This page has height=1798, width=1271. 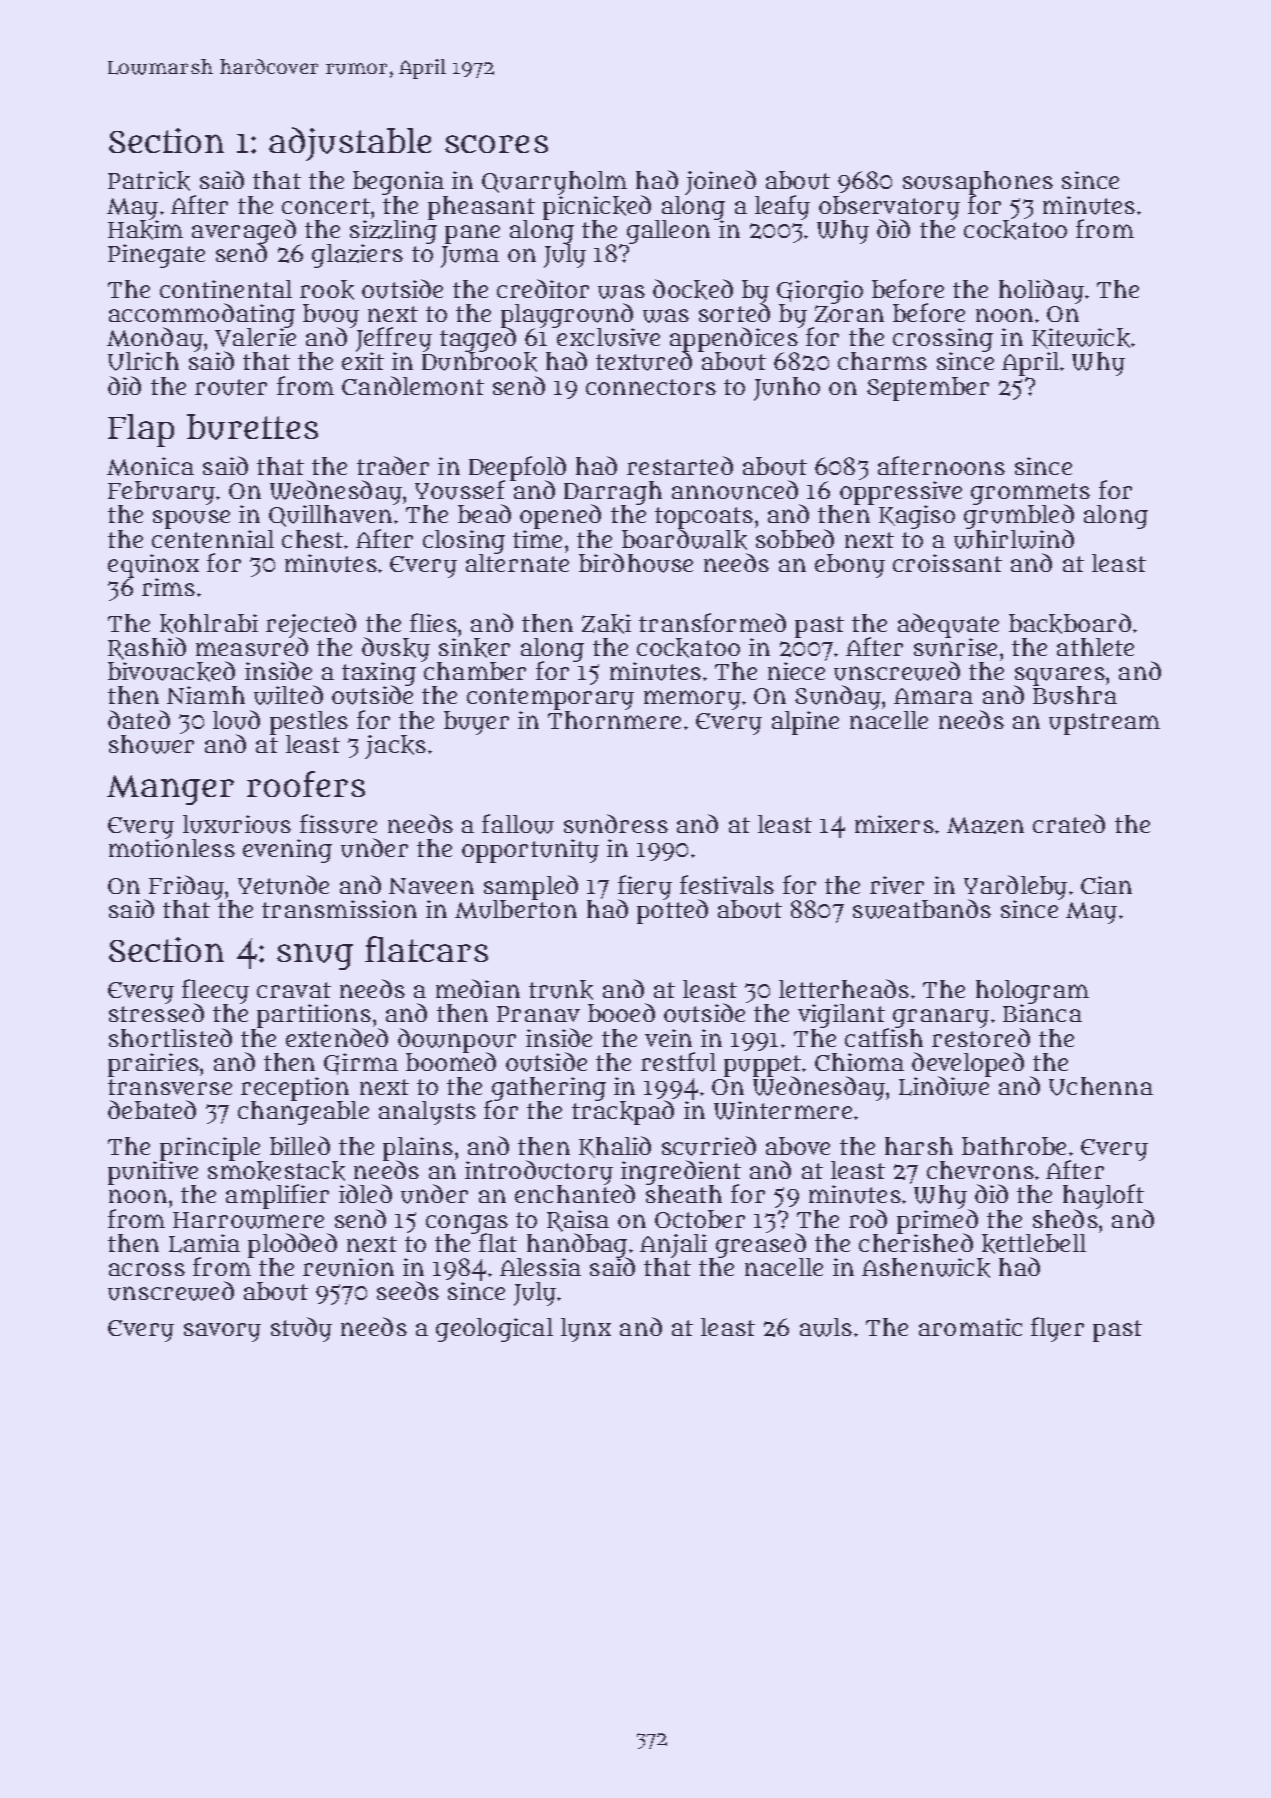 What do you see at coordinates (1041, 291) in the page?
I see `holiday` at bounding box center [1041, 291].
